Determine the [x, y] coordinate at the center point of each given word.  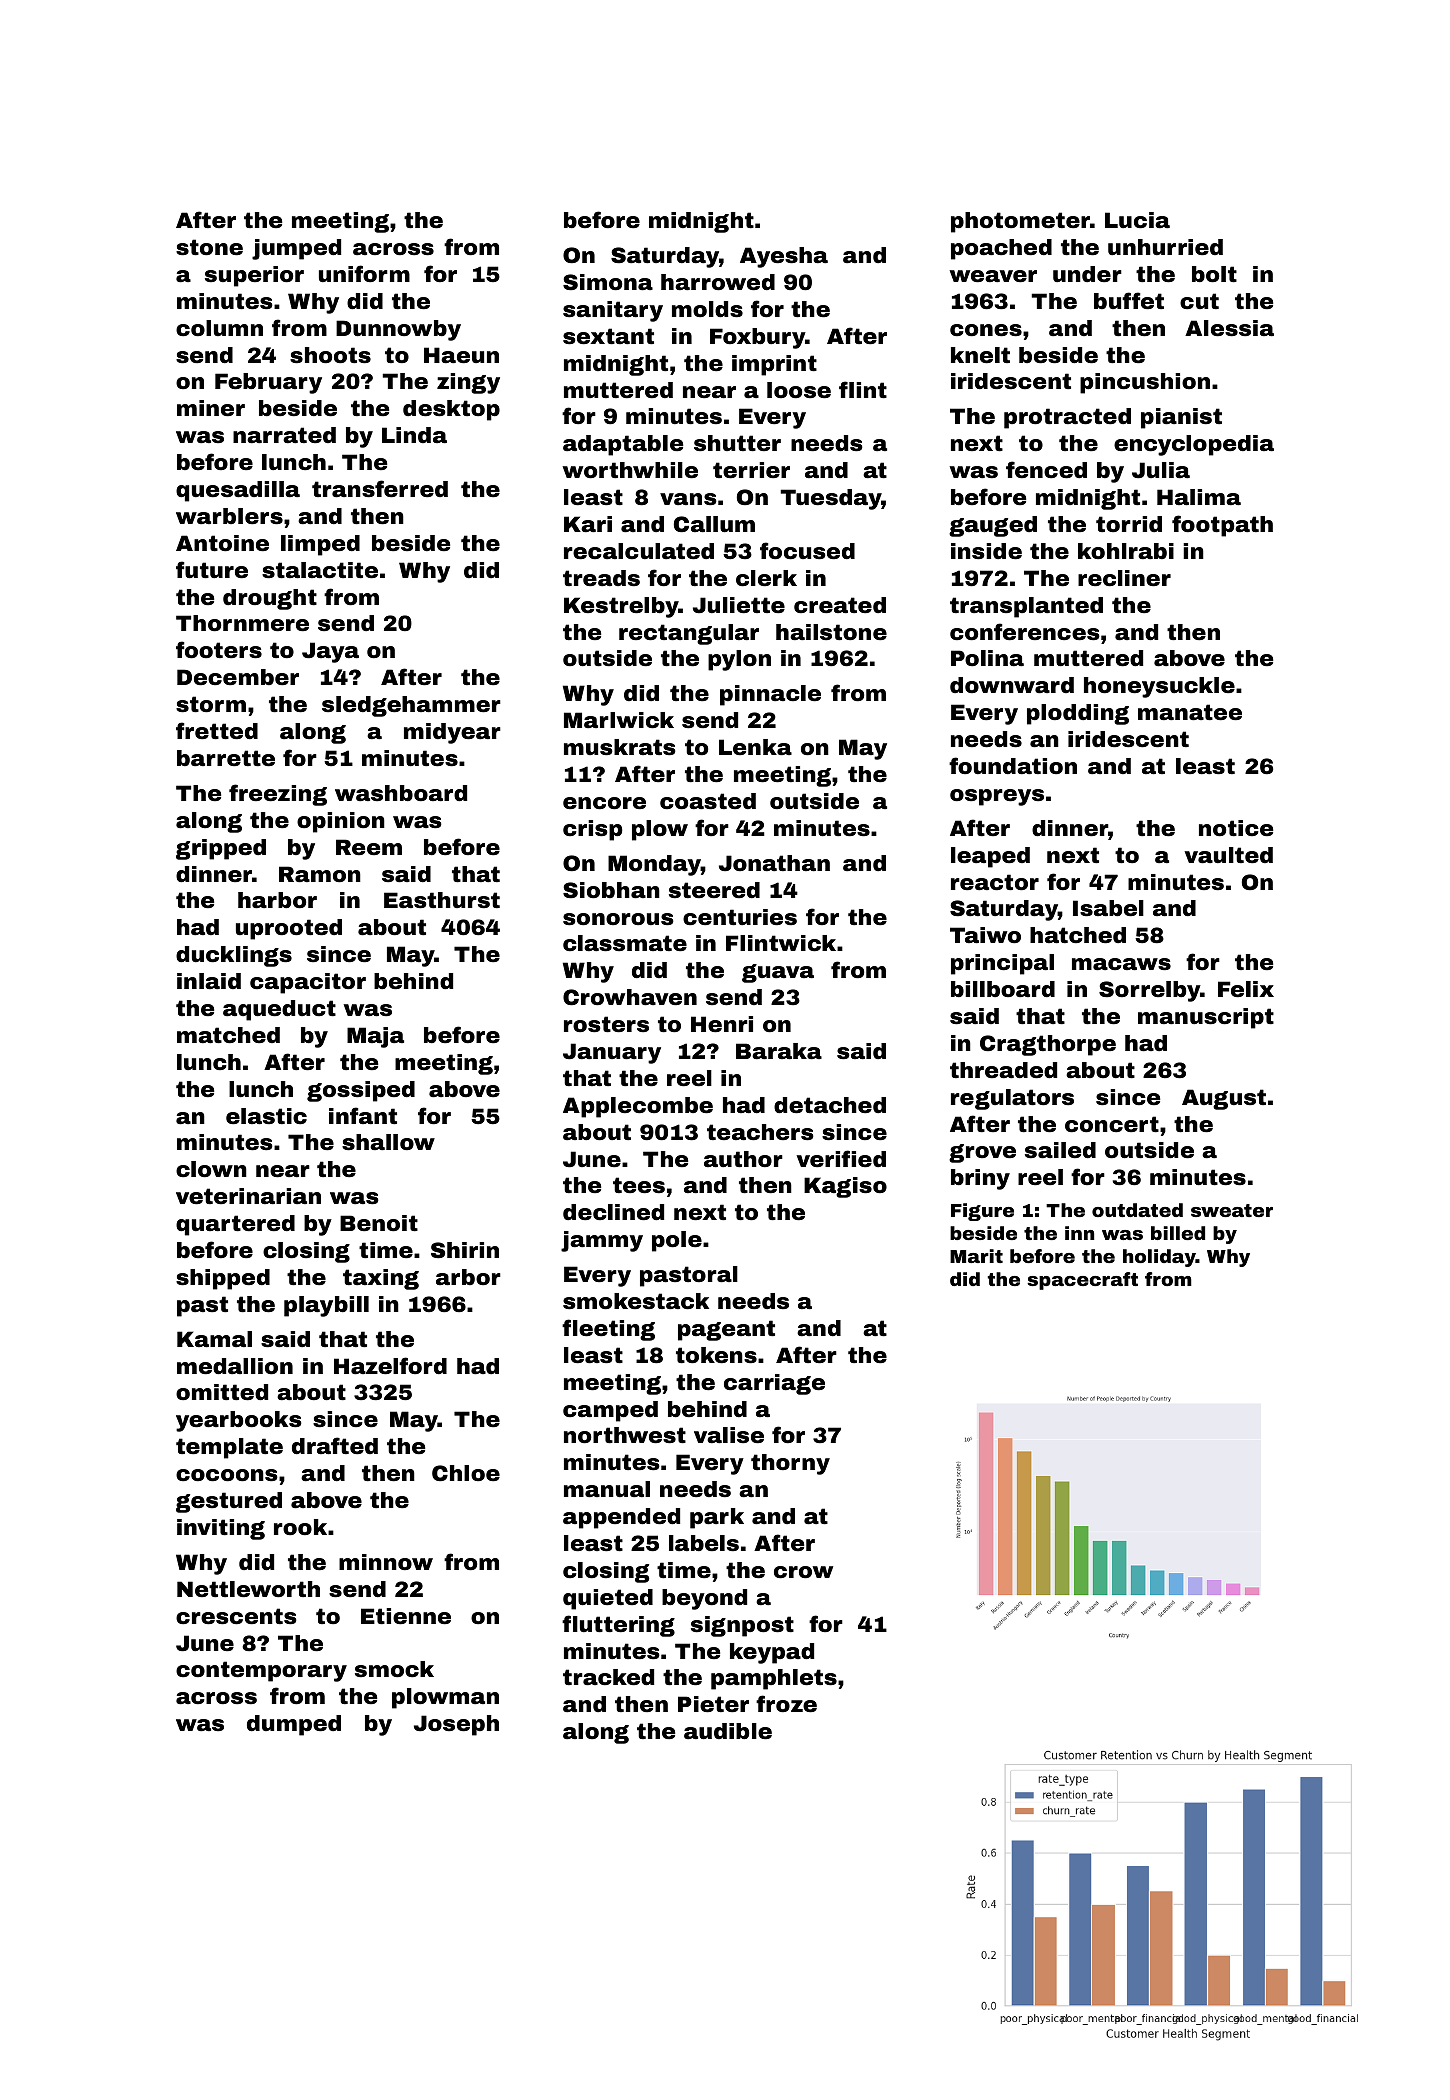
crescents [236, 1616]
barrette [226, 758]
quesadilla [238, 491]
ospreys [997, 797]
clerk [766, 578]
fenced [1046, 470]
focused [807, 551]
